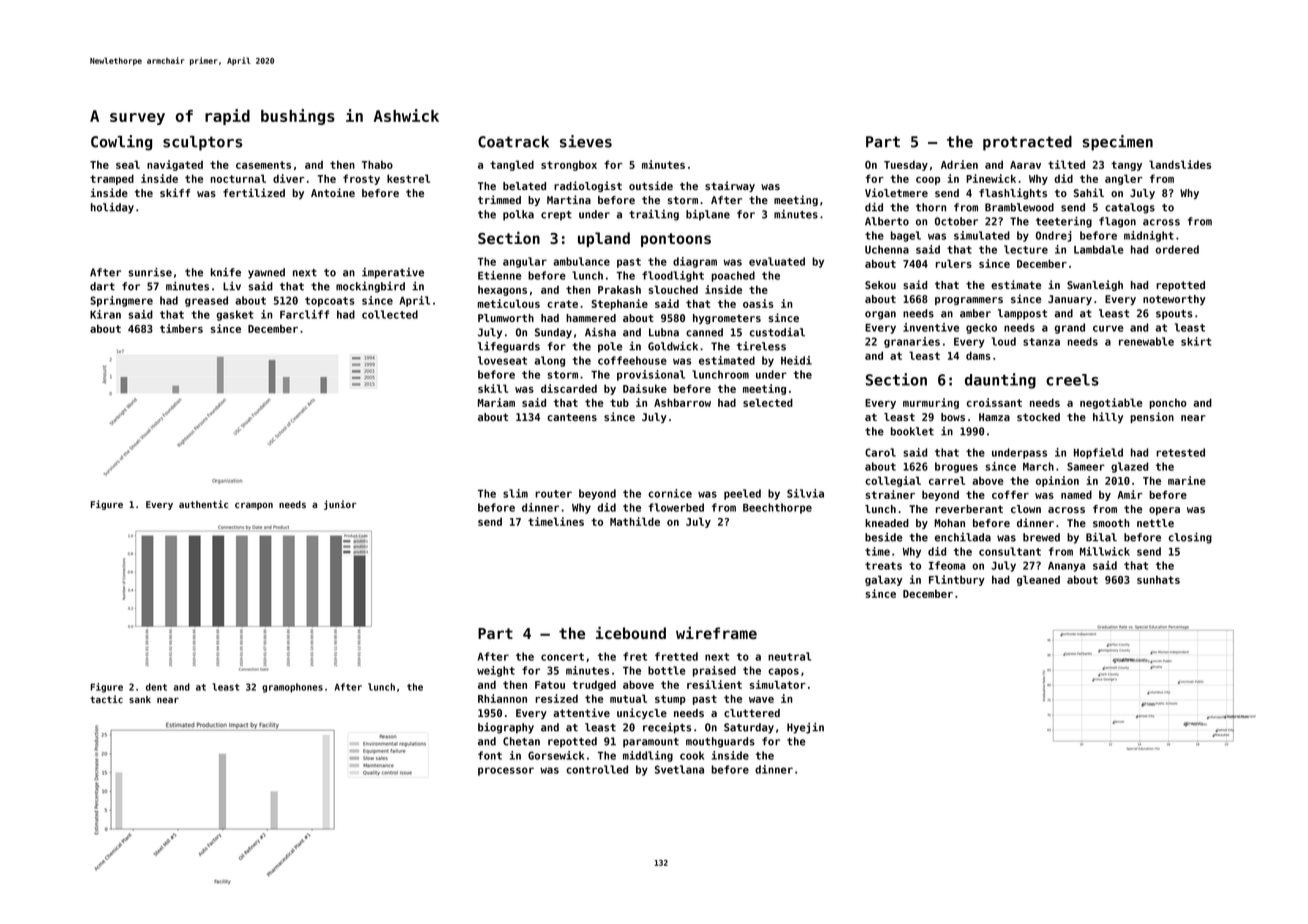 Image resolution: width=1308 pixels, height=924 pixels. Describe the element at coordinates (635, 521) in the screenshot. I see `Mathilde` at that location.
